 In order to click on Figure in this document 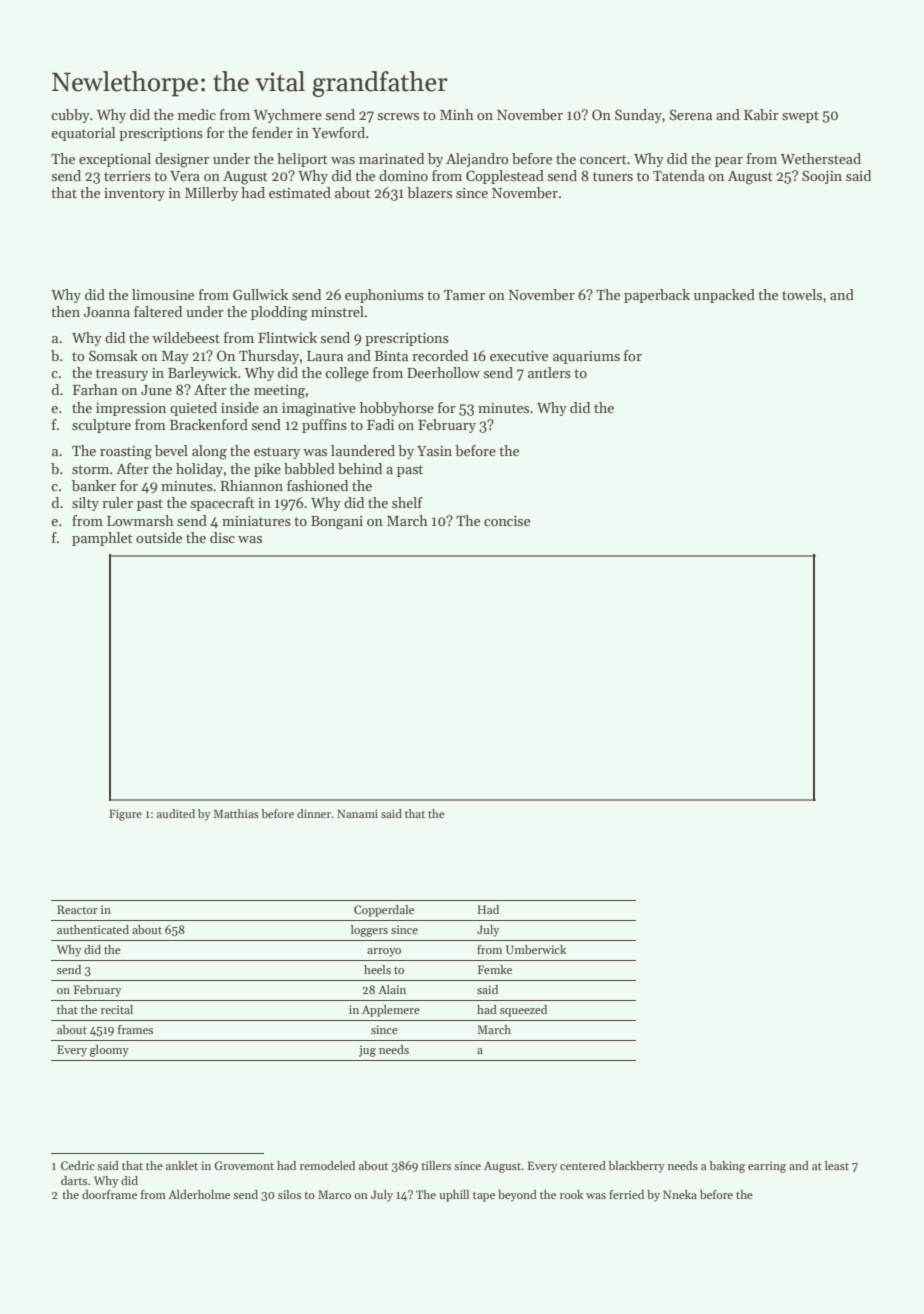, I will do `click(125, 815)`.
